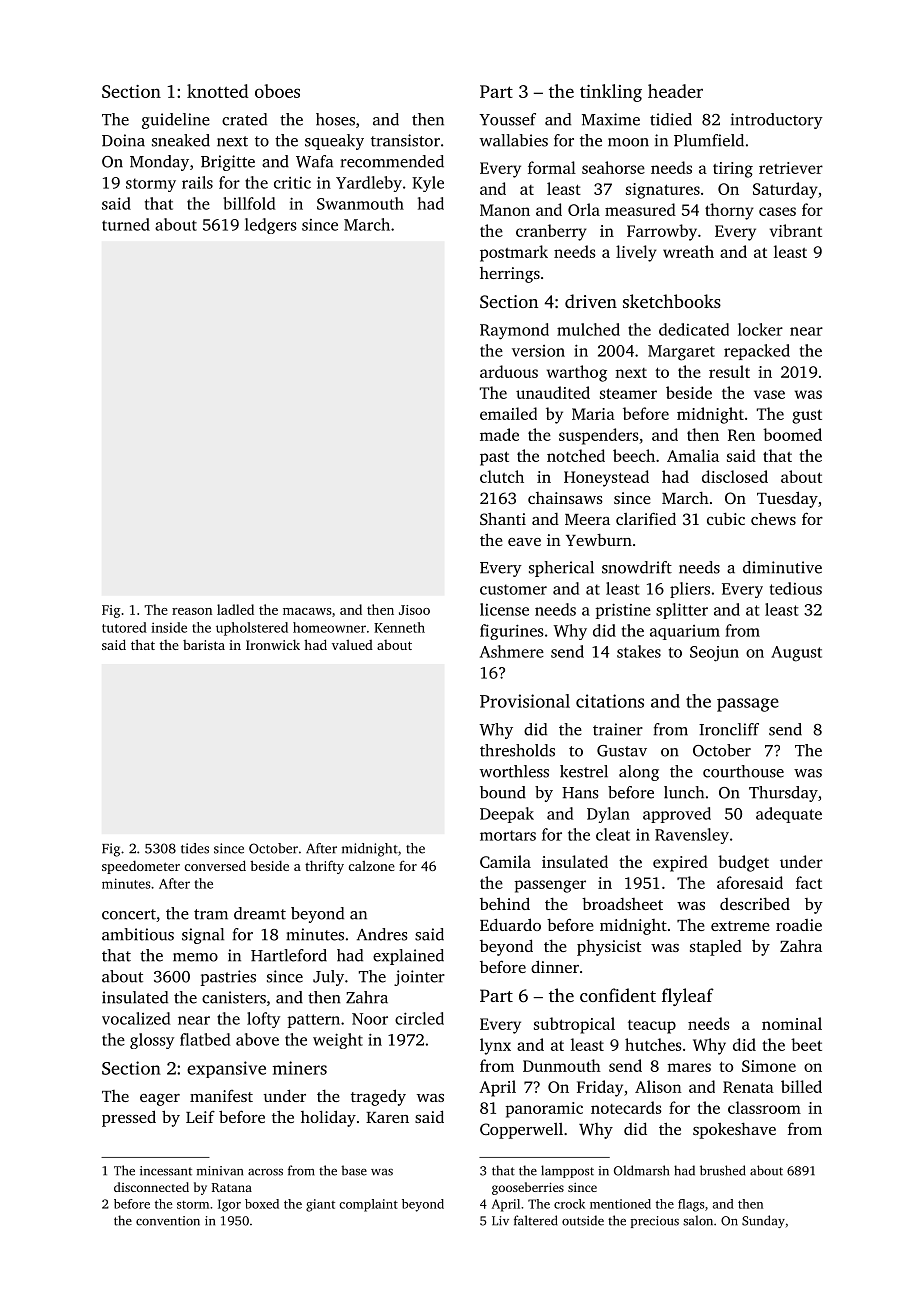 The width and height of the page is (924, 1308). What do you see at coordinates (499, 434) in the page?
I see `made` at bounding box center [499, 434].
